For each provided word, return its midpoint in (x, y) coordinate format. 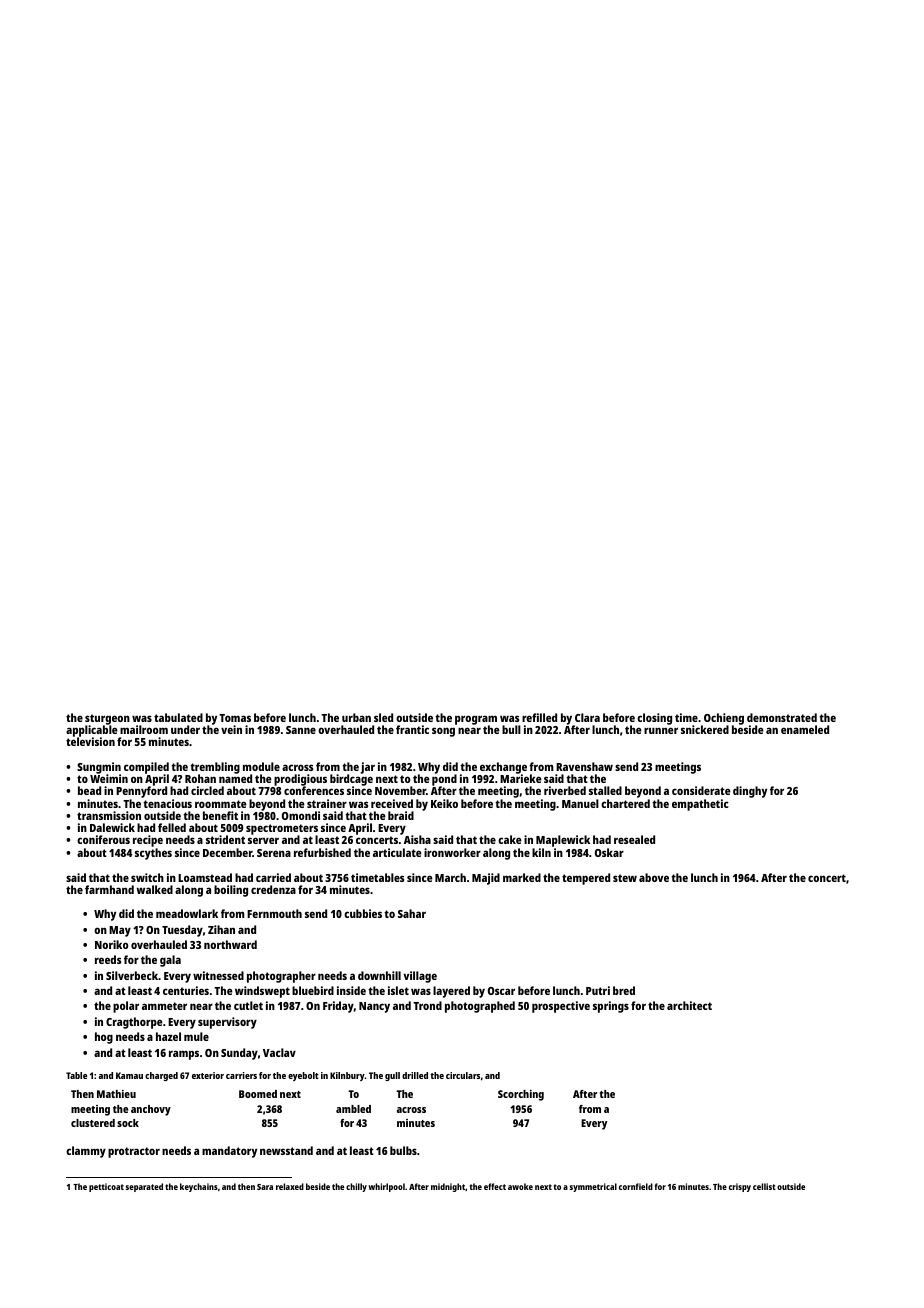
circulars (463, 1075)
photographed (480, 1007)
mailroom (144, 729)
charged (161, 1076)
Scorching (521, 1095)
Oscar (501, 991)
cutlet (248, 1005)
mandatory (229, 1152)
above (654, 877)
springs (611, 1007)
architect (689, 1005)
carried (273, 877)
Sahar (412, 913)
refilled (539, 717)
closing (654, 719)
